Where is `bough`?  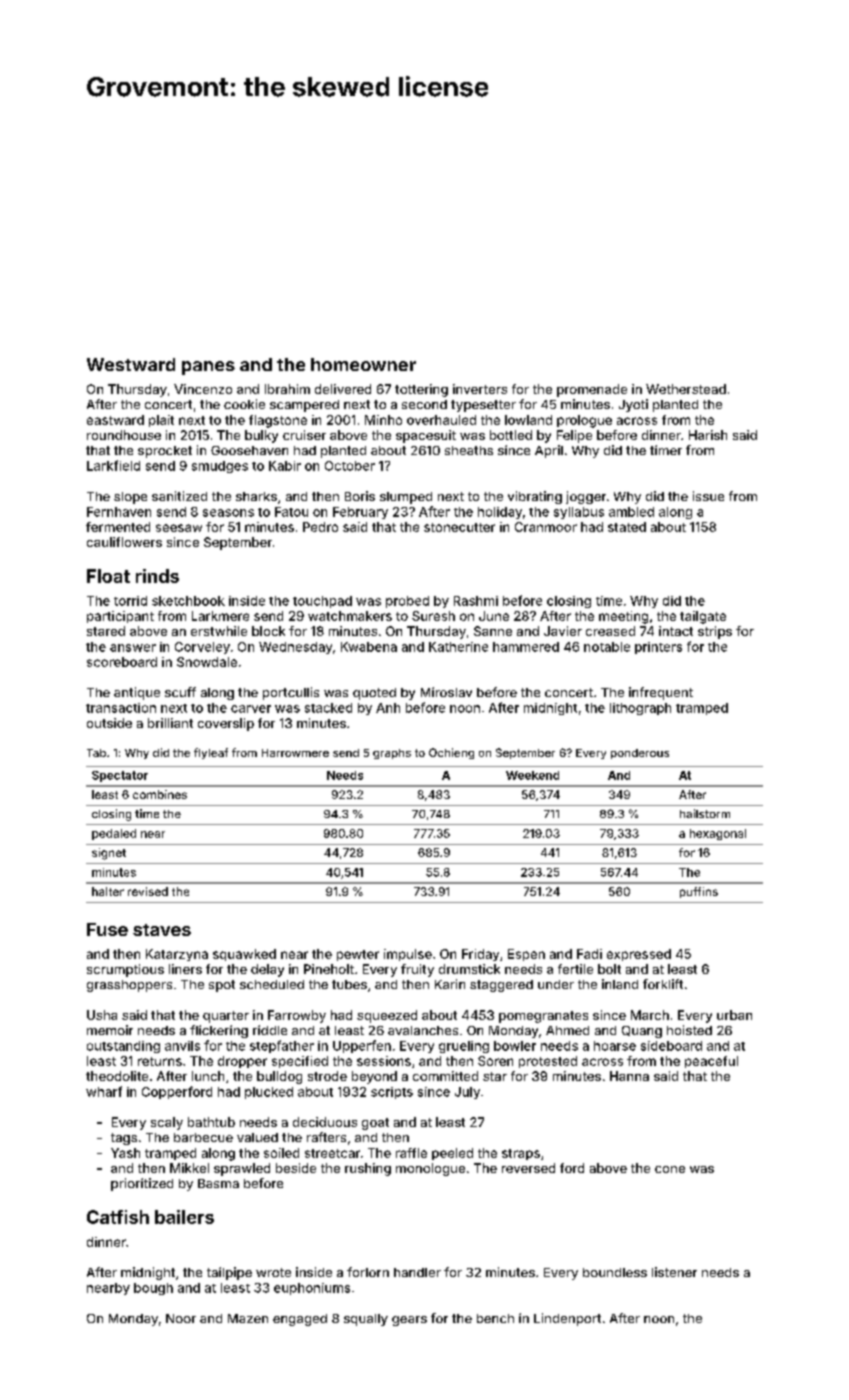 bough is located at coordinates (153, 1289).
